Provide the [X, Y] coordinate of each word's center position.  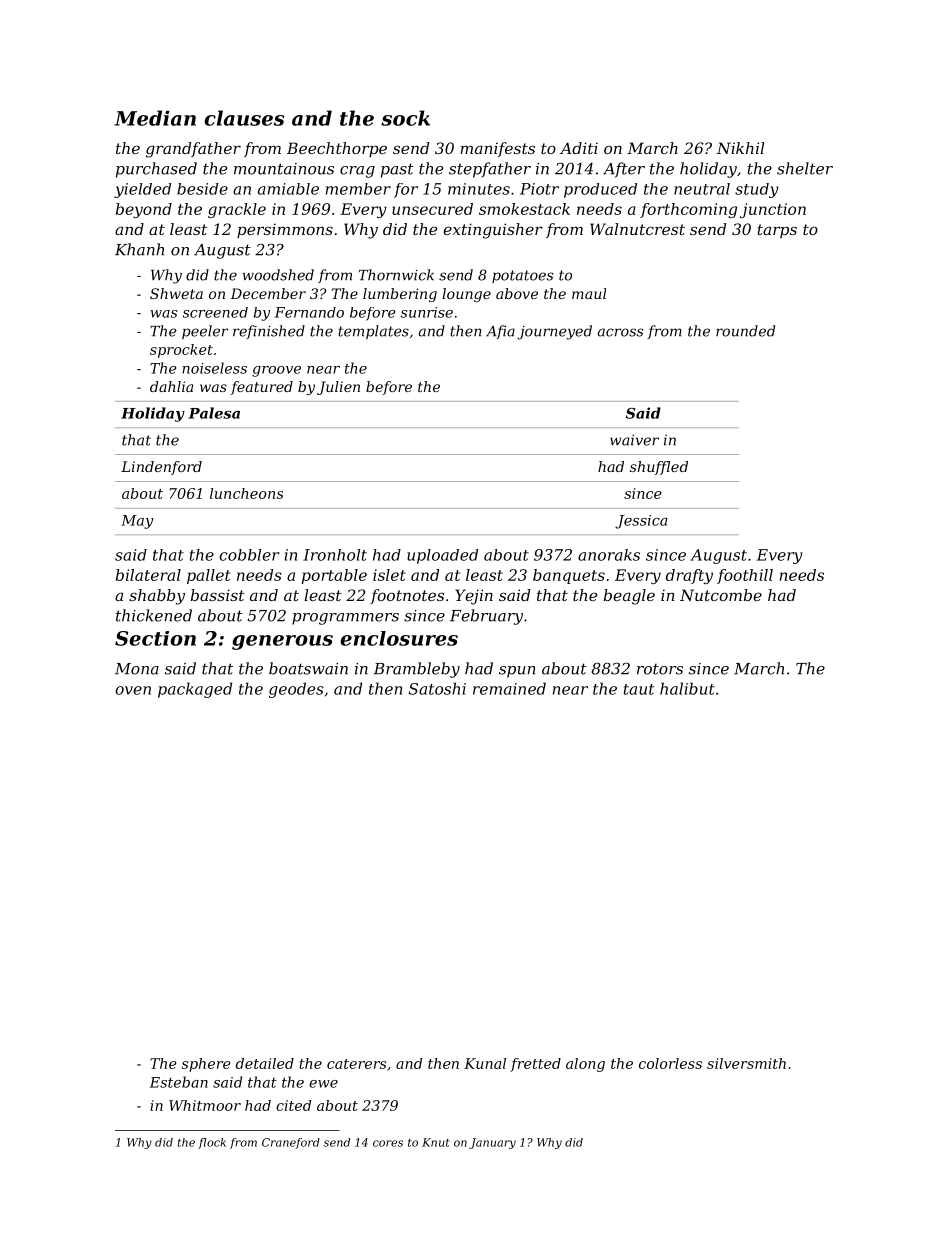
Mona [137, 669]
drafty [689, 576]
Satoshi [437, 688]
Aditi [579, 148]
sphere [206, 1065]
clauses [244, 118]
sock [405, 118]
